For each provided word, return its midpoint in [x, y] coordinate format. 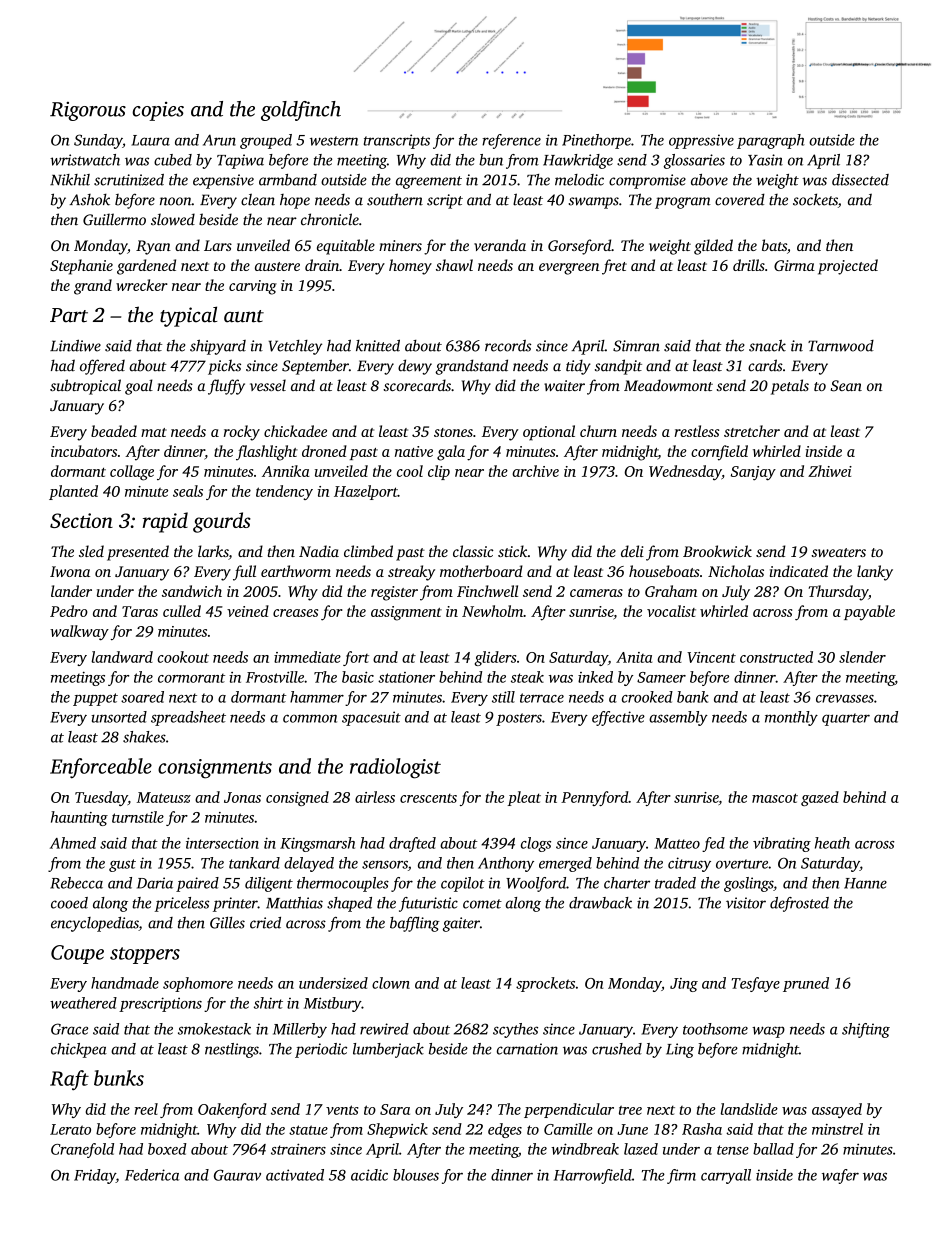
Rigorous [88, 111]
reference [511, 141]
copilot [463, 884]
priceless [181, 904]
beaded [114, 431]
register [394, 593]
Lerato [70, 1129]
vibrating [782, 844]
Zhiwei [830, 471]
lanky [875, 573]
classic [473, 551]
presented [138, 553]
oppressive [701, 141]
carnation [527, 1049]
